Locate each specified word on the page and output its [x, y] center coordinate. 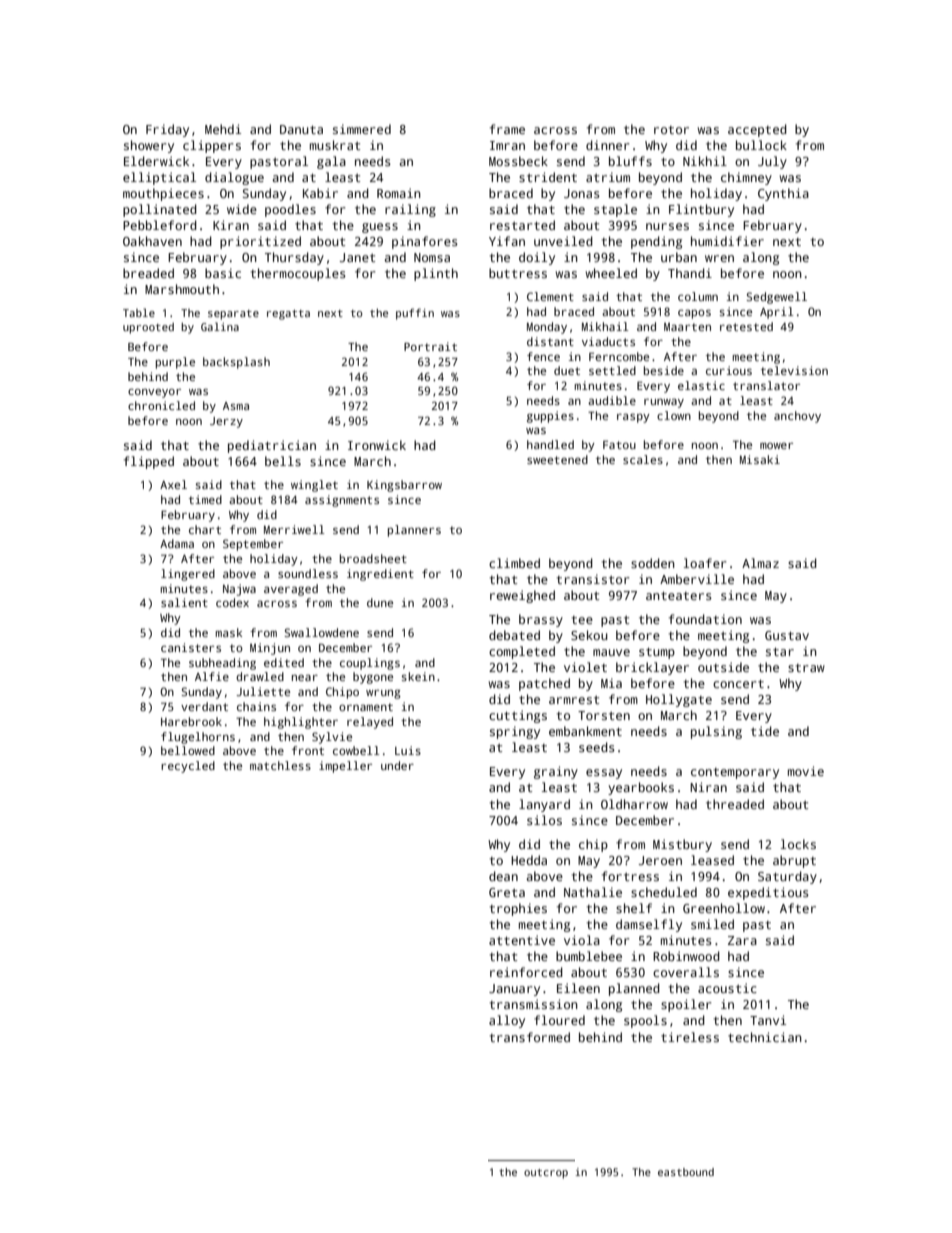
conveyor [154, 393]
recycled [188, 767]
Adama [177, 543]
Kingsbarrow [404, 486]
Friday [167, 130]
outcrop [546, 1174]
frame [507, 129]
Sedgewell [776, 298]
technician [765, 1037]
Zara [742, 940]
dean [503, 876]
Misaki [760, 459]
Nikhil [705, 161]
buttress [518, 273]
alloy [507, 1021]
